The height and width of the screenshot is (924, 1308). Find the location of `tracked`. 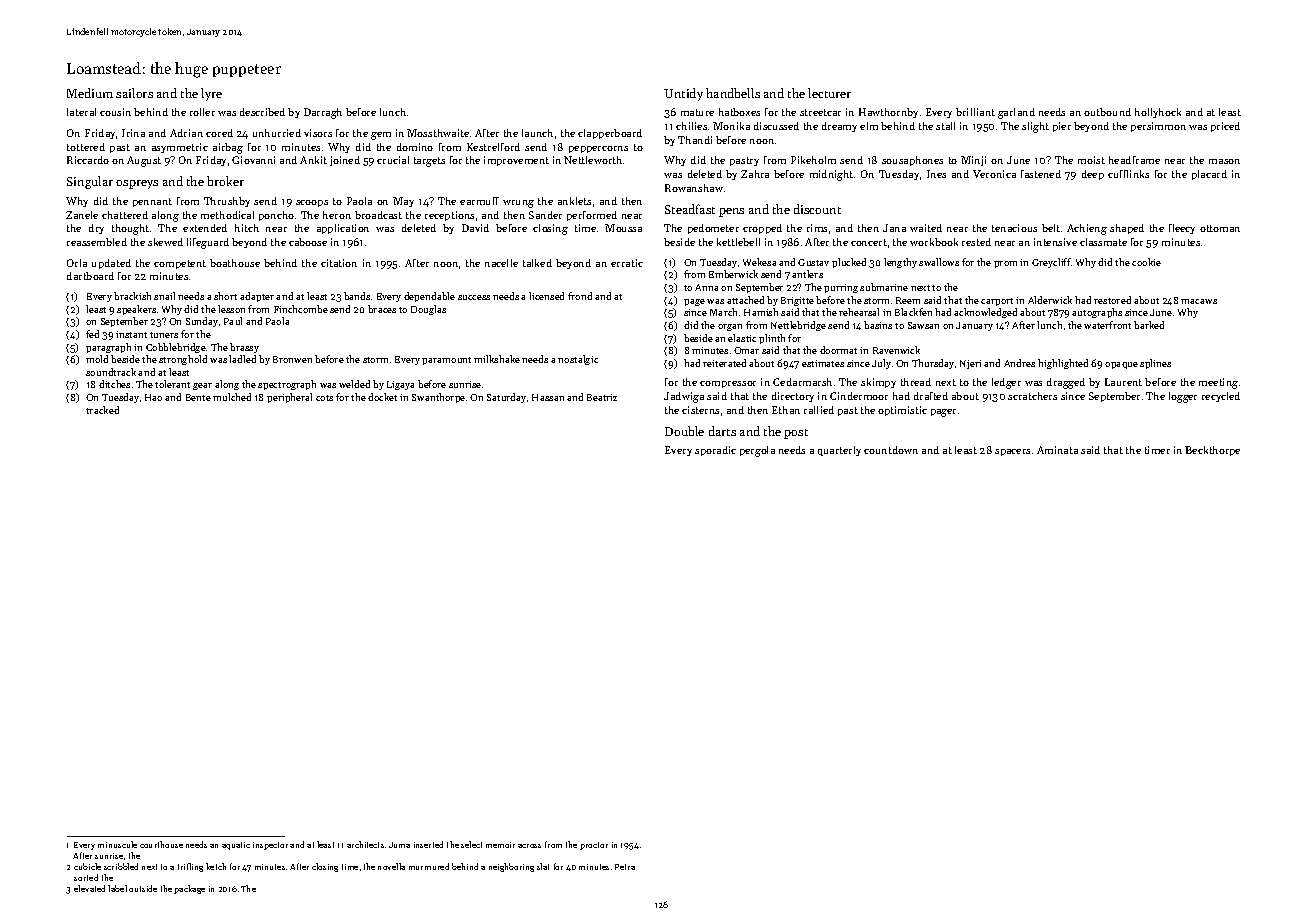

tracked is located at coordinates (102, 410).
